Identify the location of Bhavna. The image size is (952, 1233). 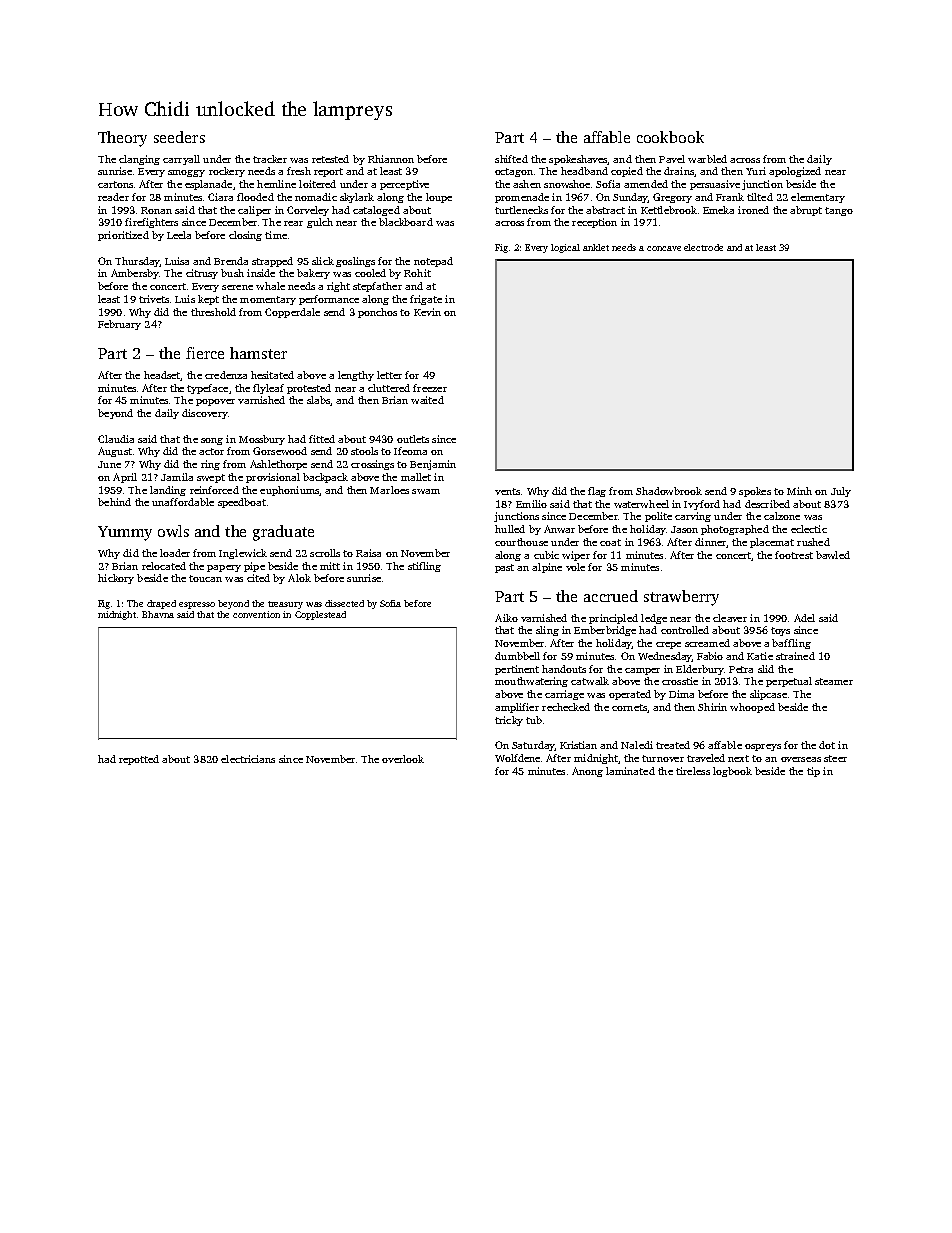
(158, 614).
